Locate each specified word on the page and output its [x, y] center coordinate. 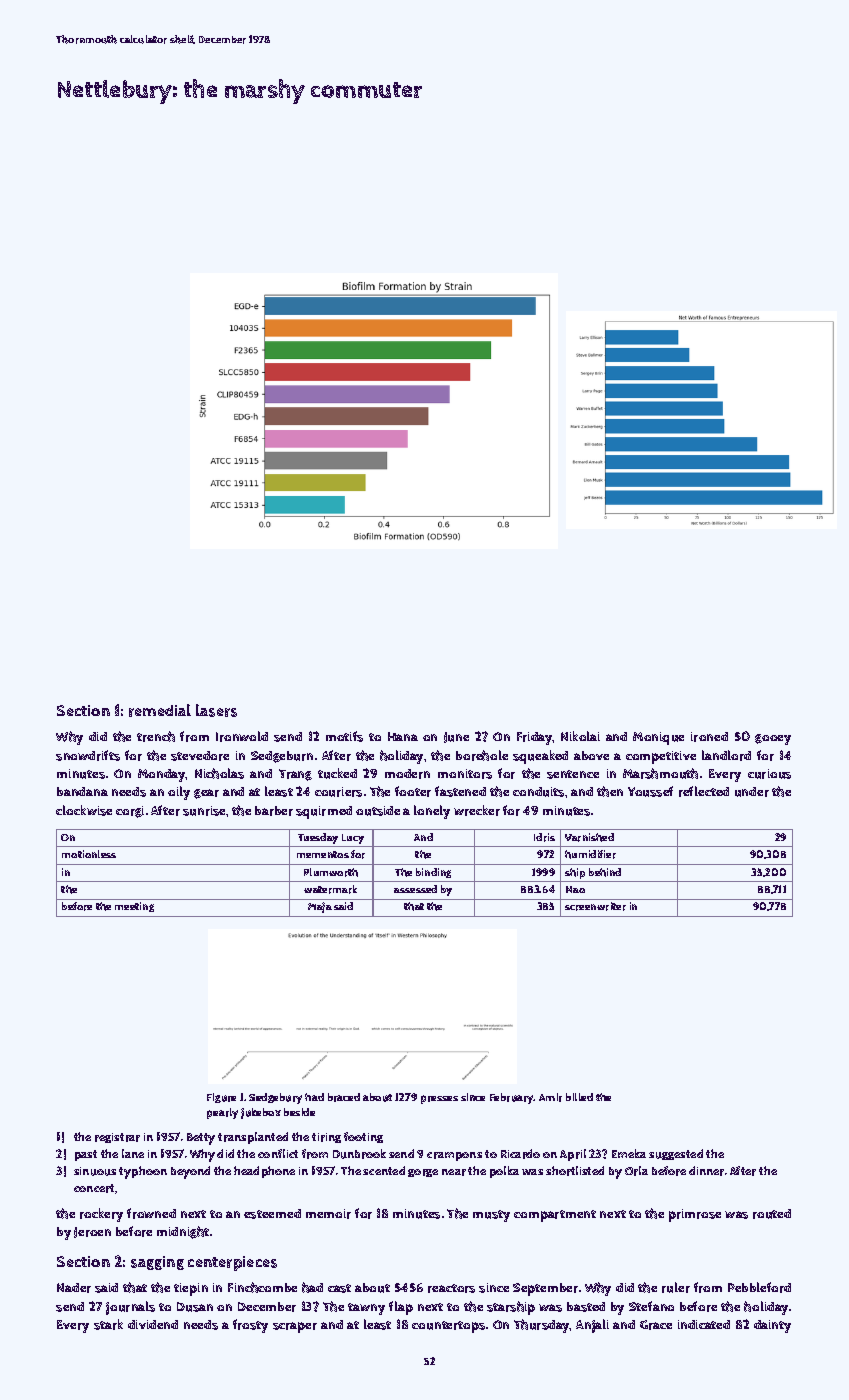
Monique [658, 738]
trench [156, 736]
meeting [134, 907]
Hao [575, 889]
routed [772, 1214]
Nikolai [580, 736]
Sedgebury [275, 1098]
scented [384, 1170]
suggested [676, 1154]
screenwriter [595, 906]
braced [344, 1097]
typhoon [143, 1172]
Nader [74, 1288]
